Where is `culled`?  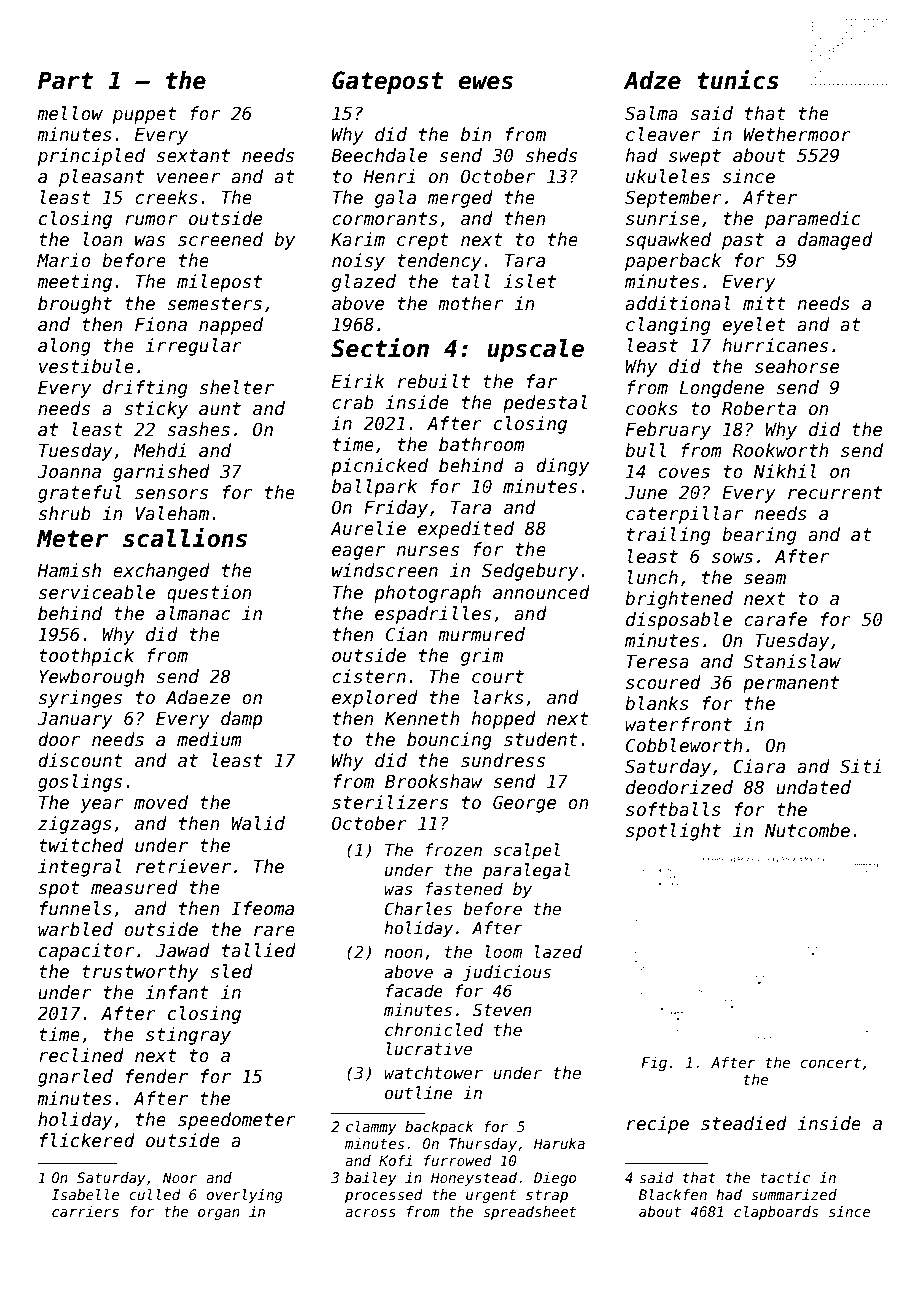 culled is located at coordinates (155, 1194).
